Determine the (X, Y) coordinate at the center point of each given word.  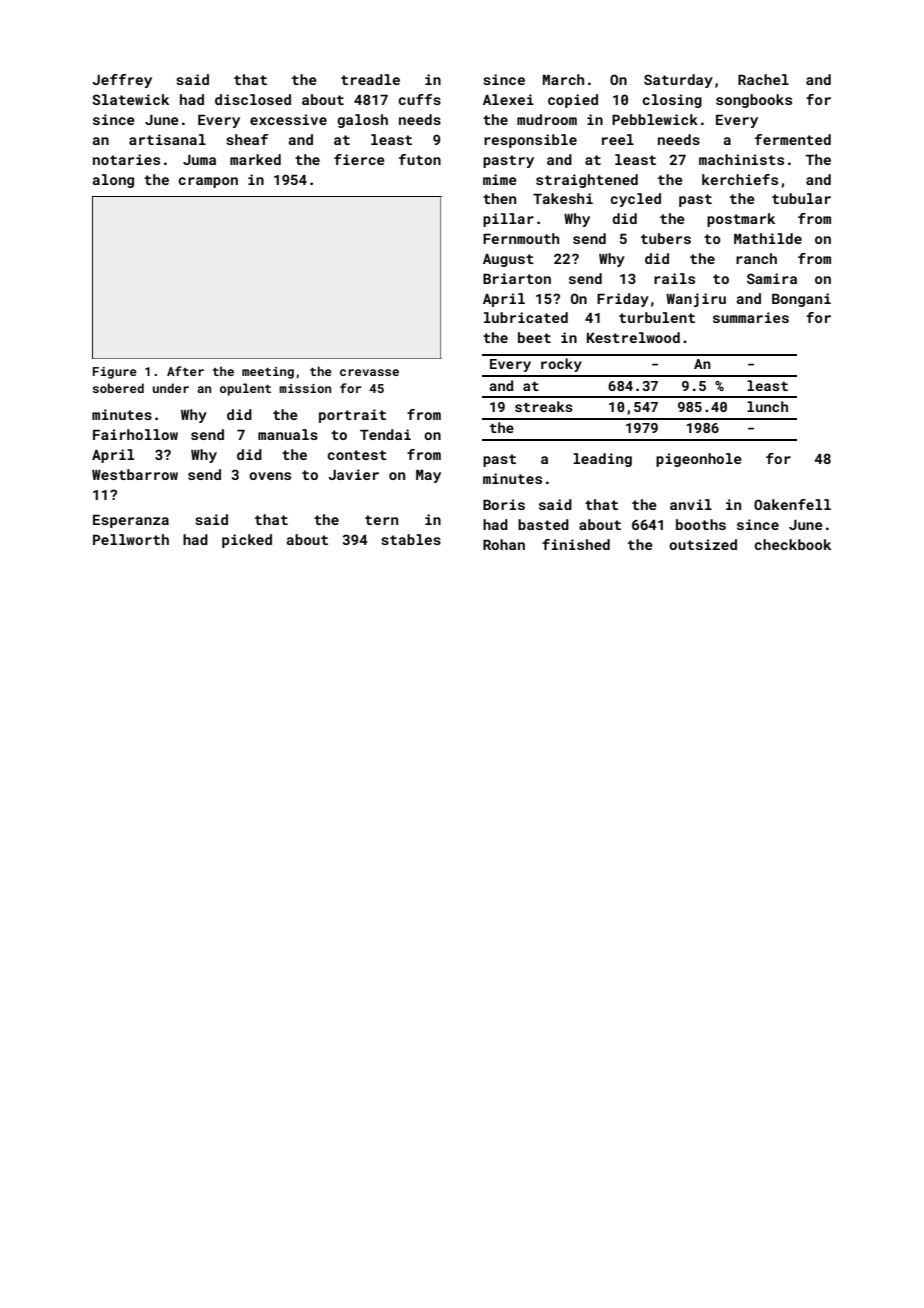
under (171, 388)
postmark (741, 220)
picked (247, 541)
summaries (751, 317)
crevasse (369, 372)
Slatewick (130, 99)
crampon (208, 182)
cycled (635, 200)
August (508, 260)
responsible (530, 141)
